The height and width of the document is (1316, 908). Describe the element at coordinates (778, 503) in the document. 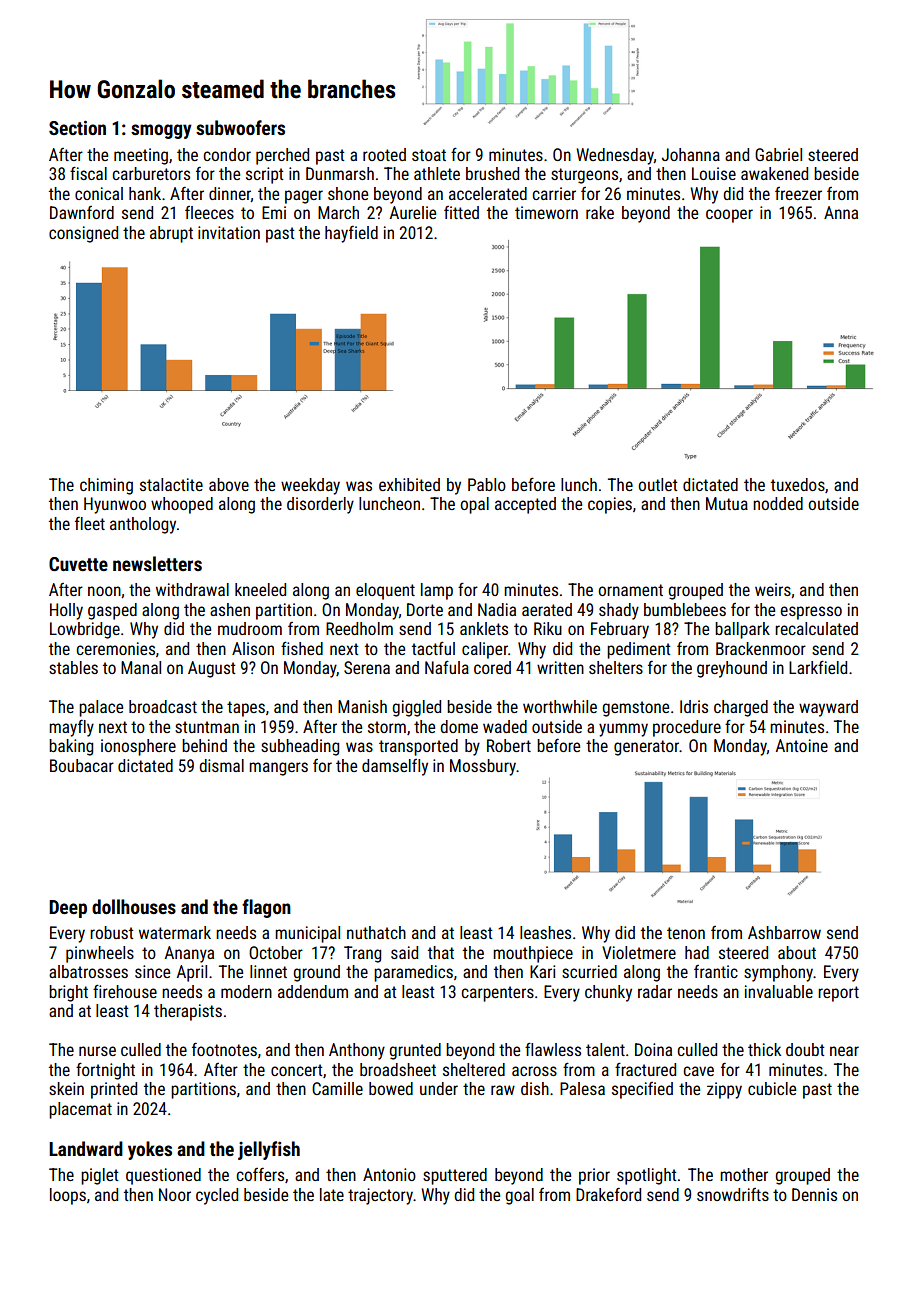

I see `nodded` at that location.
